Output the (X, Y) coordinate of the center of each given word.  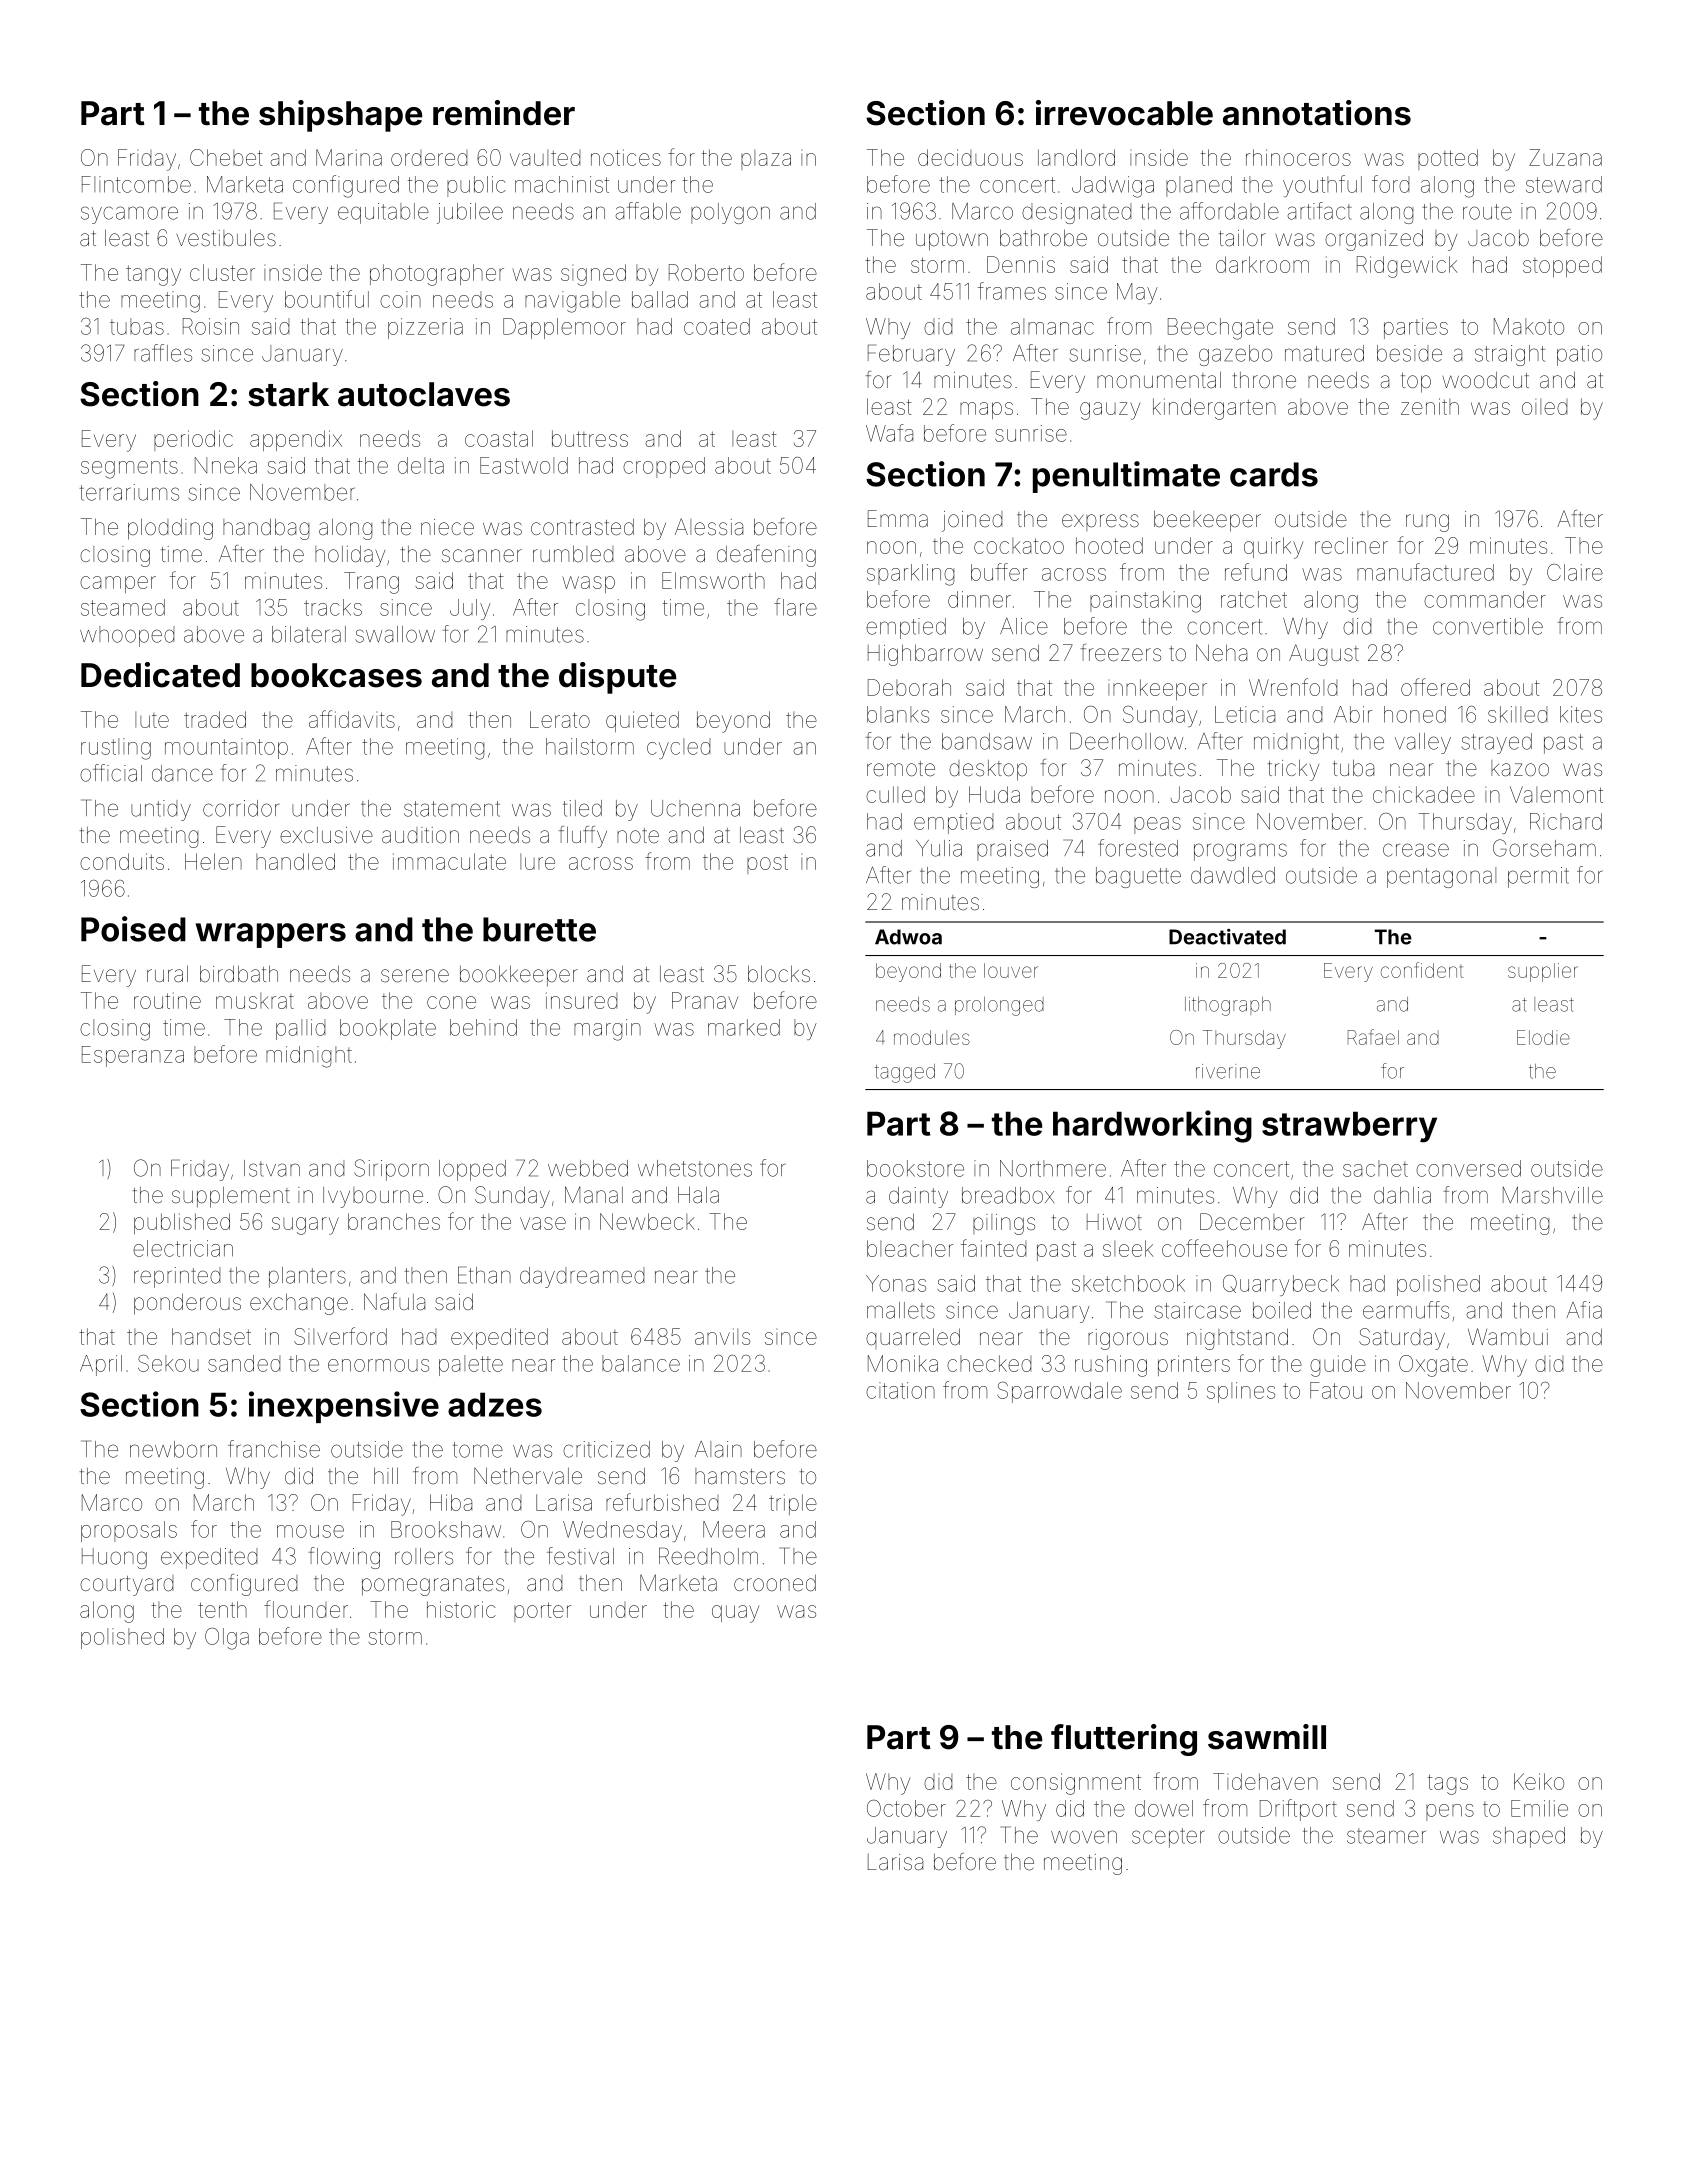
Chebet (226, 157)
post (767, 864)
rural (167, 974)
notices (626, 157)
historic (461, 1609)
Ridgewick (1407, 267)
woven (1084, 1837)
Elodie (1543, 1037)
